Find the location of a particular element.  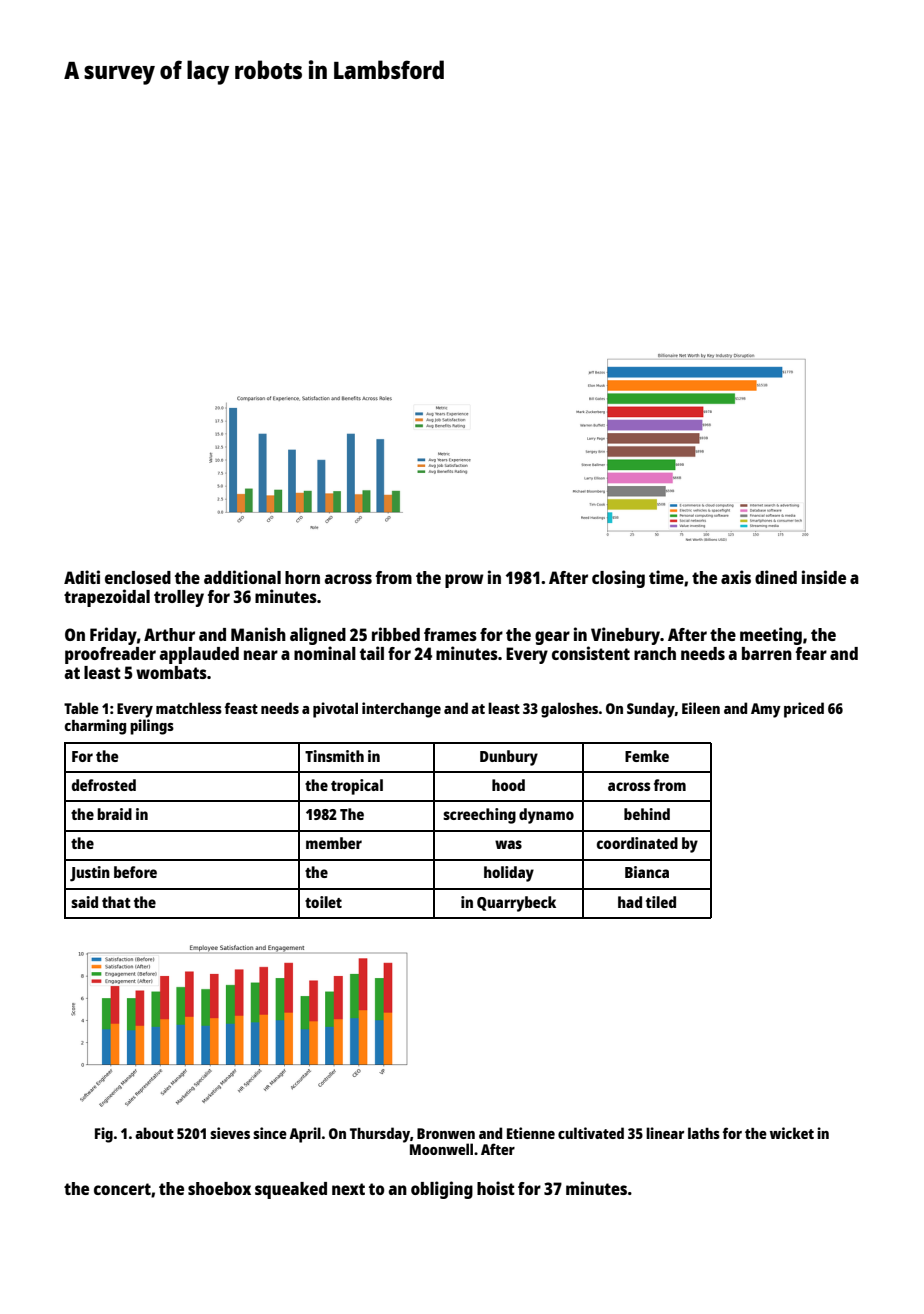

screeching is located at coordinates (479, 816).
